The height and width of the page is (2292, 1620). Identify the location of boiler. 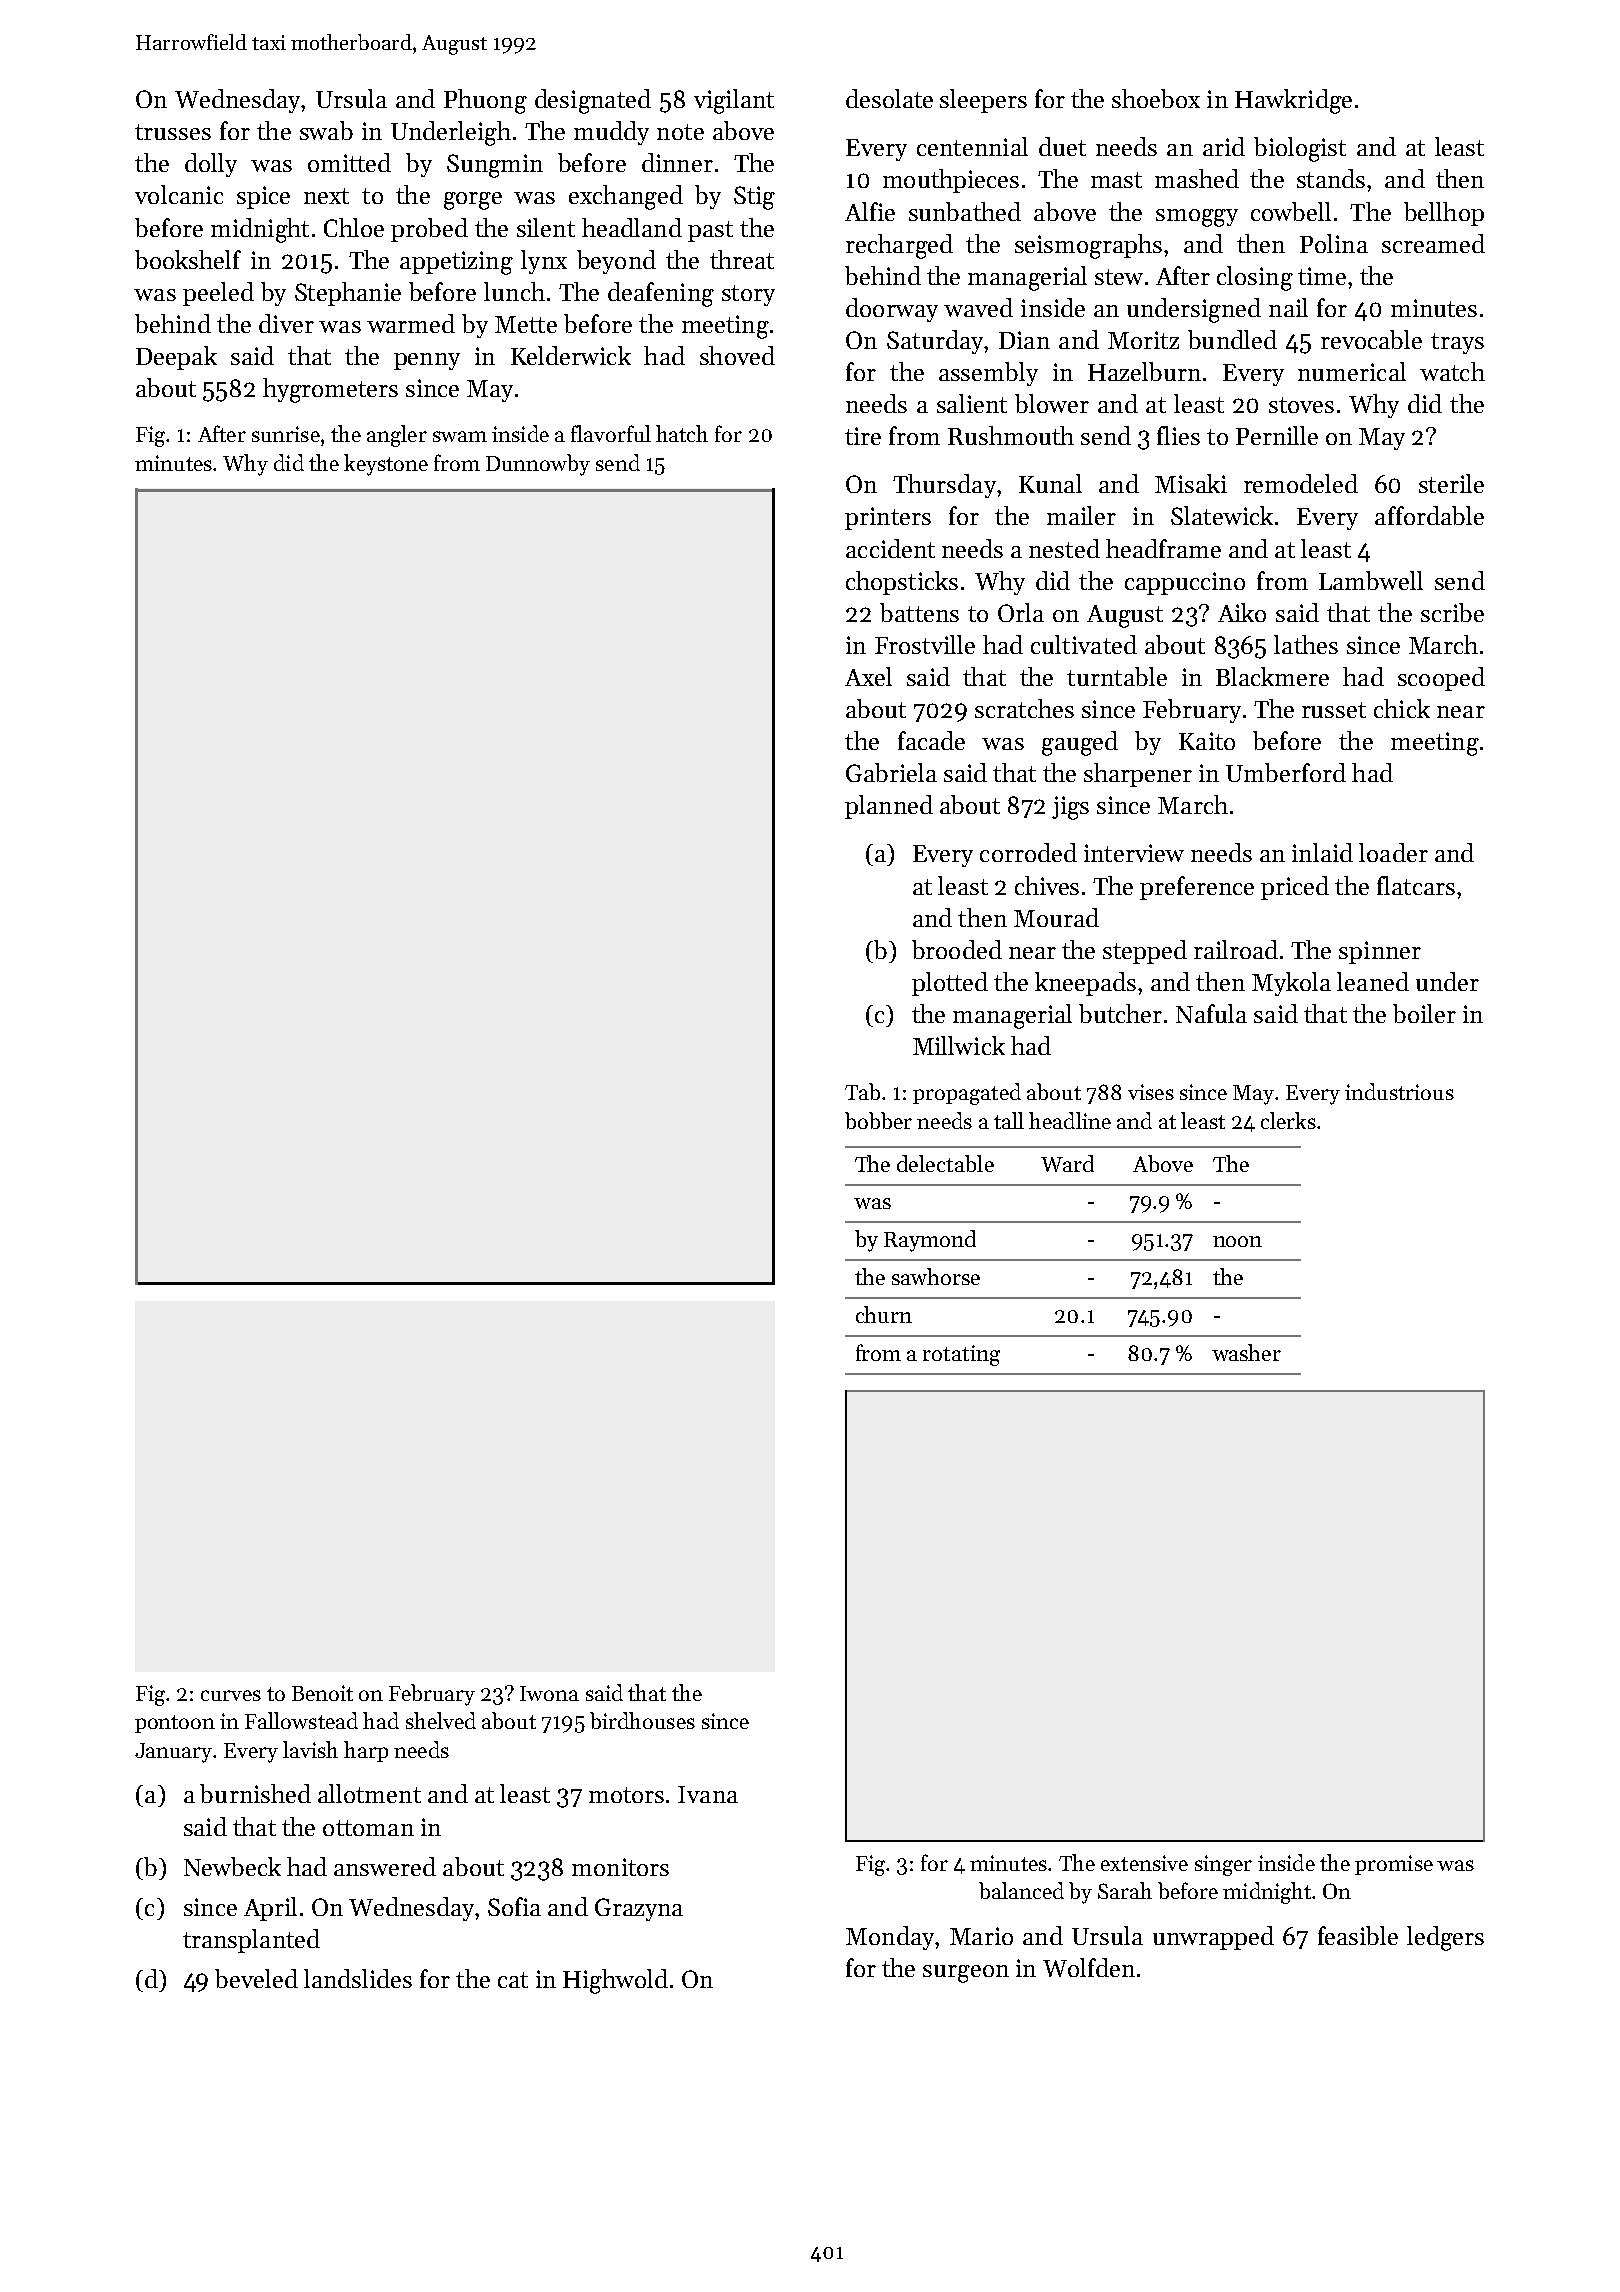
(1424, 1013).
